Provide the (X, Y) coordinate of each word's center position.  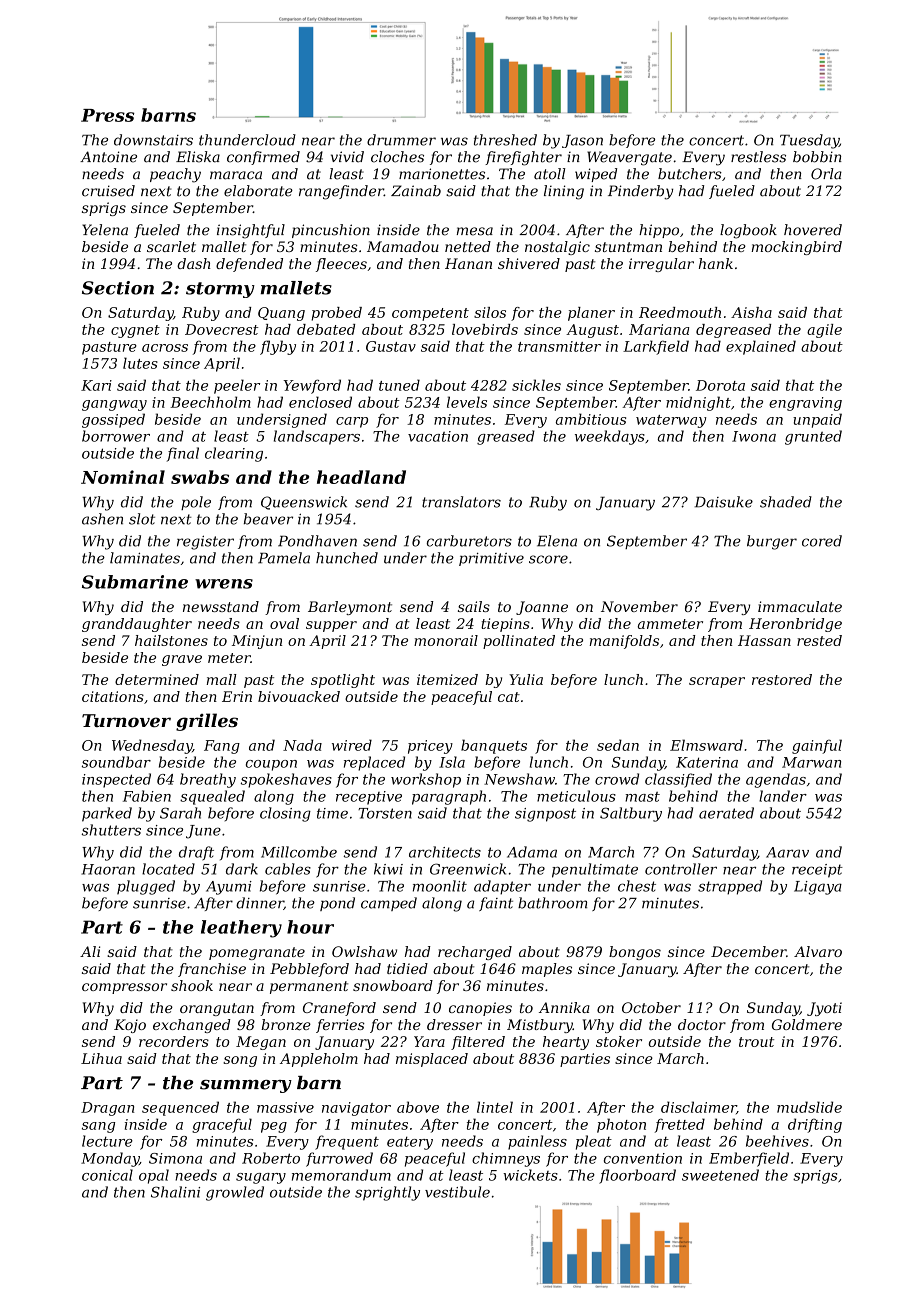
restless (758, 157)
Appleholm (319, 1060)
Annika (564, 1007)
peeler (237, 386)
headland (361, 477)
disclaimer (698, 1107)
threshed (505, 140)
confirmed (263, 158)
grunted (813, 437)
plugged (146, 887)
